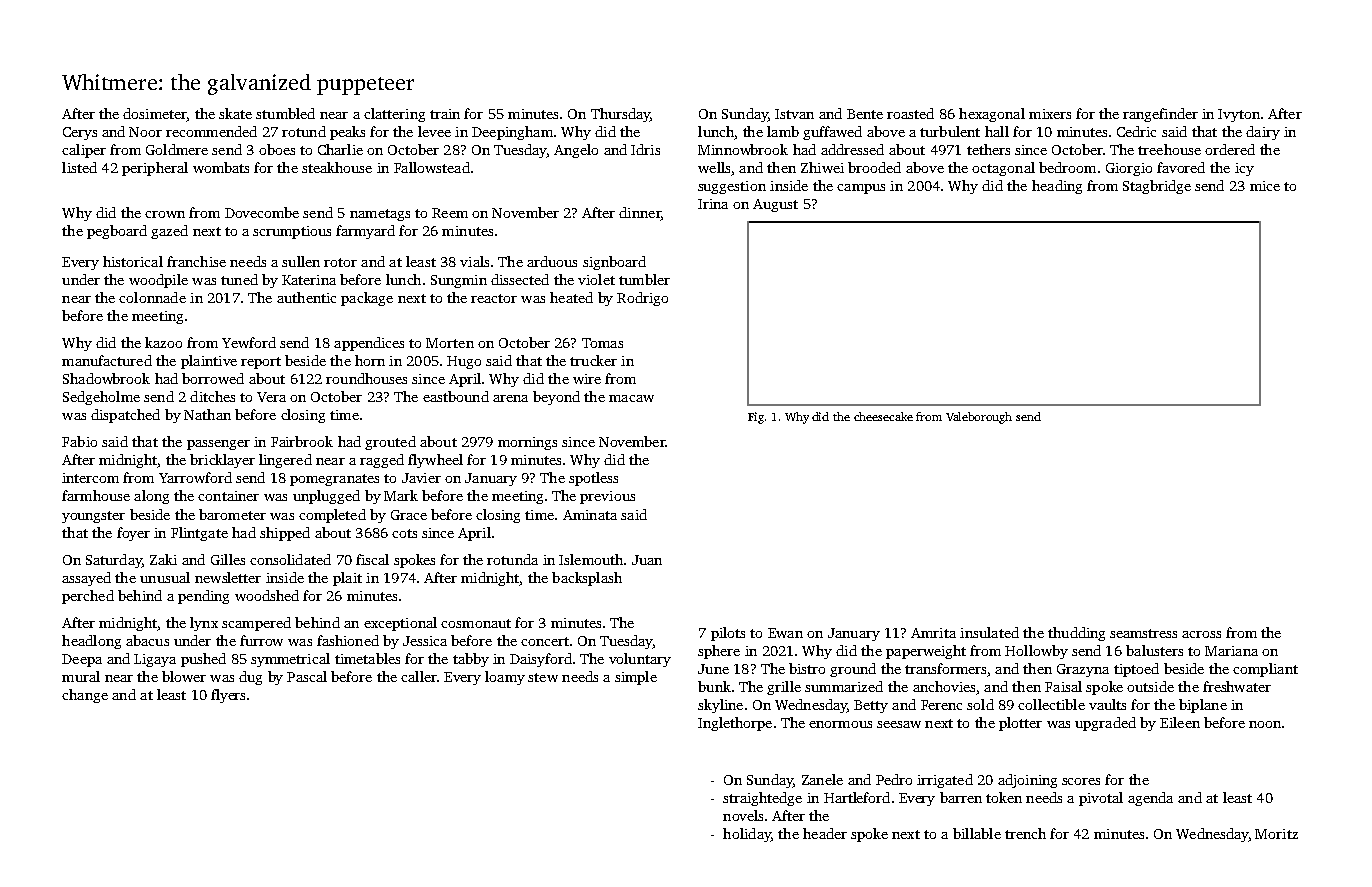  I want to click on skate, so click(235, 113).
